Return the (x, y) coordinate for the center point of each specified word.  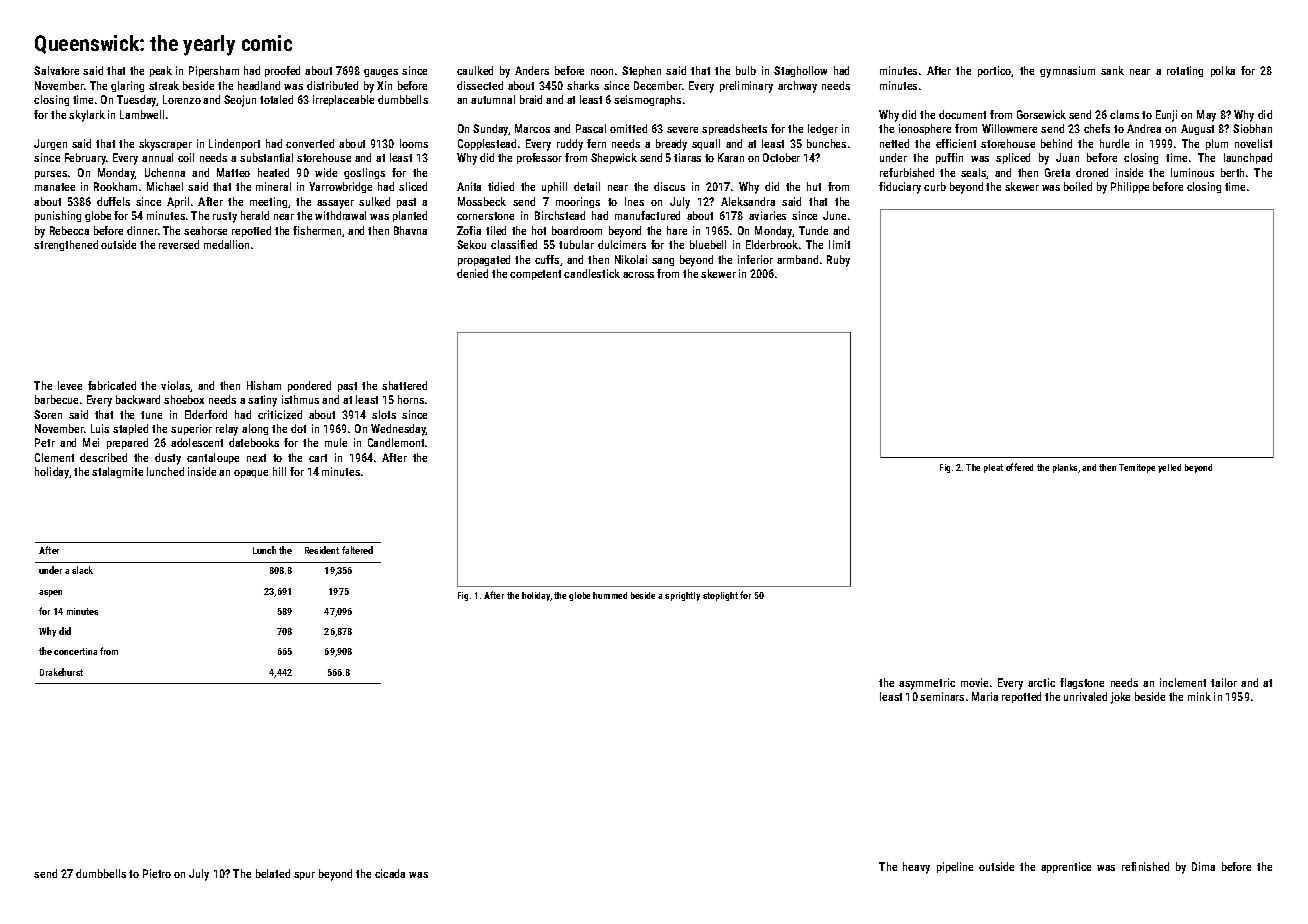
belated (273, 873)
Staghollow (800, 71)
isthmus (300, 399)
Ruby (838, 261)
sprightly (682, 596)
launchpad (1248, 158)
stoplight (720, 596)
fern (596, 143)
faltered (357, 550)
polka (1223, 71)
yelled (1169, 468)
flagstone (1082, 683)
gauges (381, 73)
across (638, 275)
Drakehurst (61, 672)
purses (51, 175)
